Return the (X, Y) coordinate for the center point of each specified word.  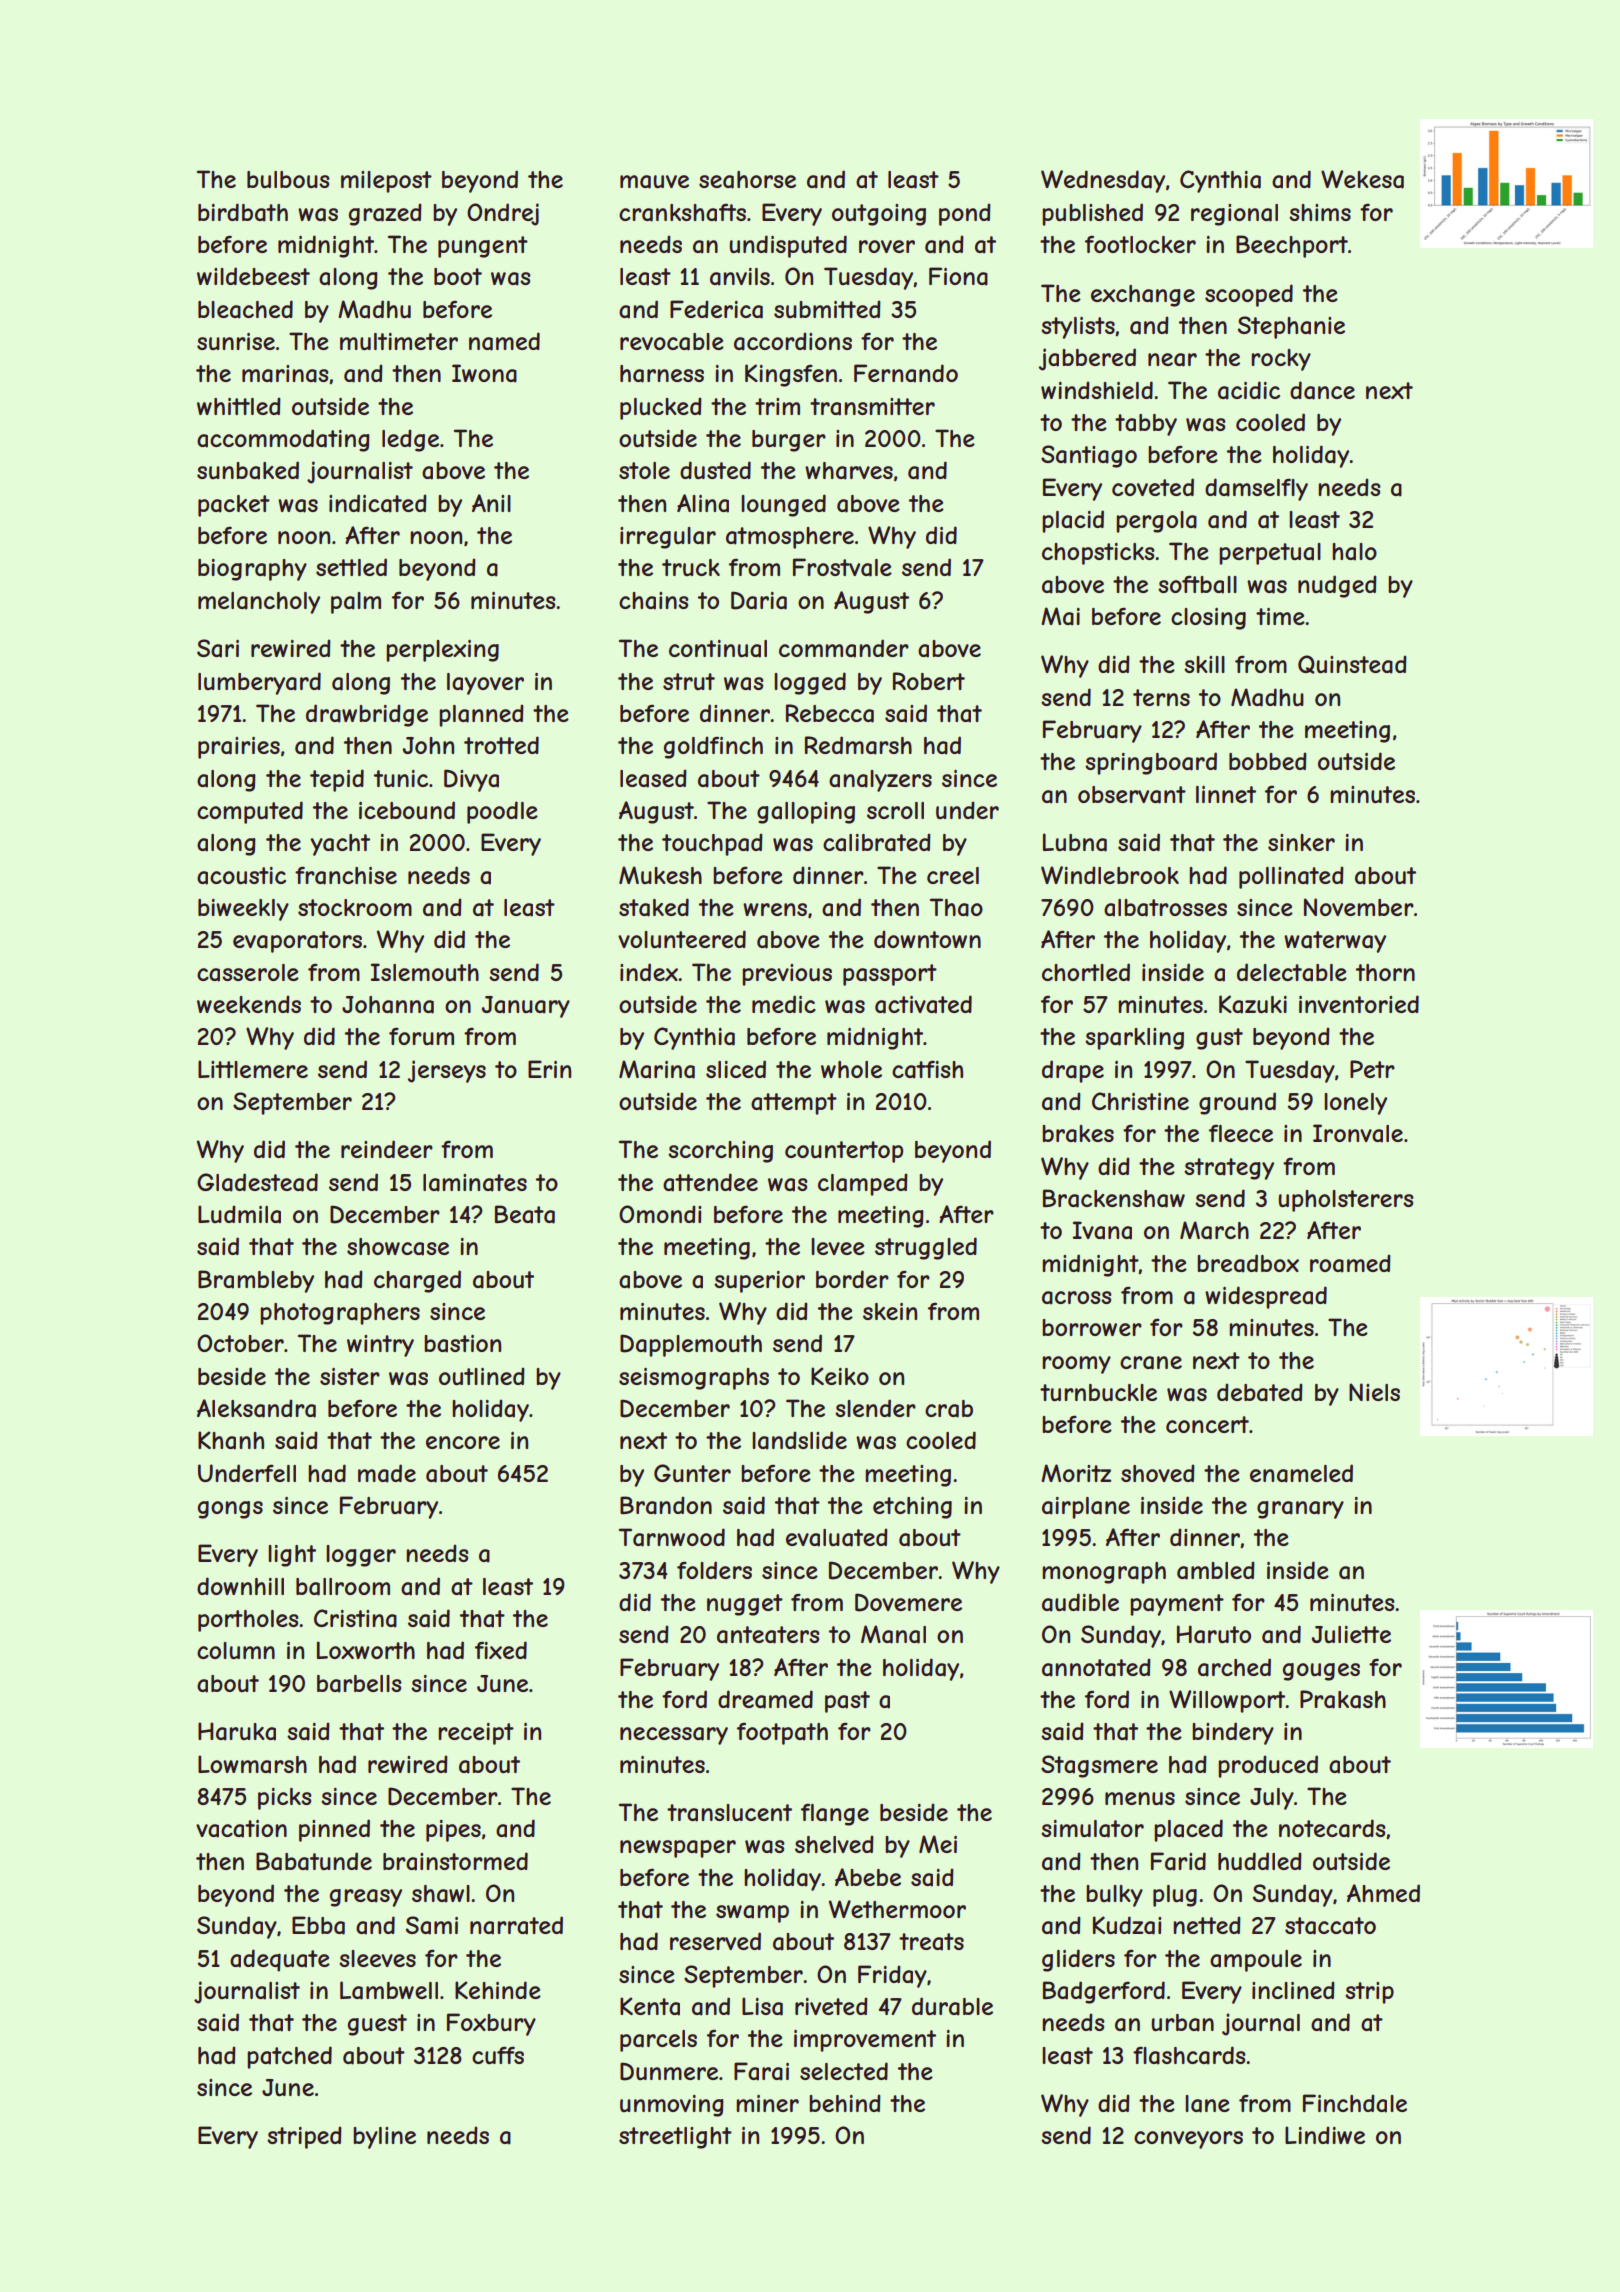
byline (384, 2138)
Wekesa (1362, 179)
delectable (1292, 972)
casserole (248, 973)
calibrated (877, 842)
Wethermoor (897, 1909)
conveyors (1188, 2140)
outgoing (879, 215)
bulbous (288, 179)
